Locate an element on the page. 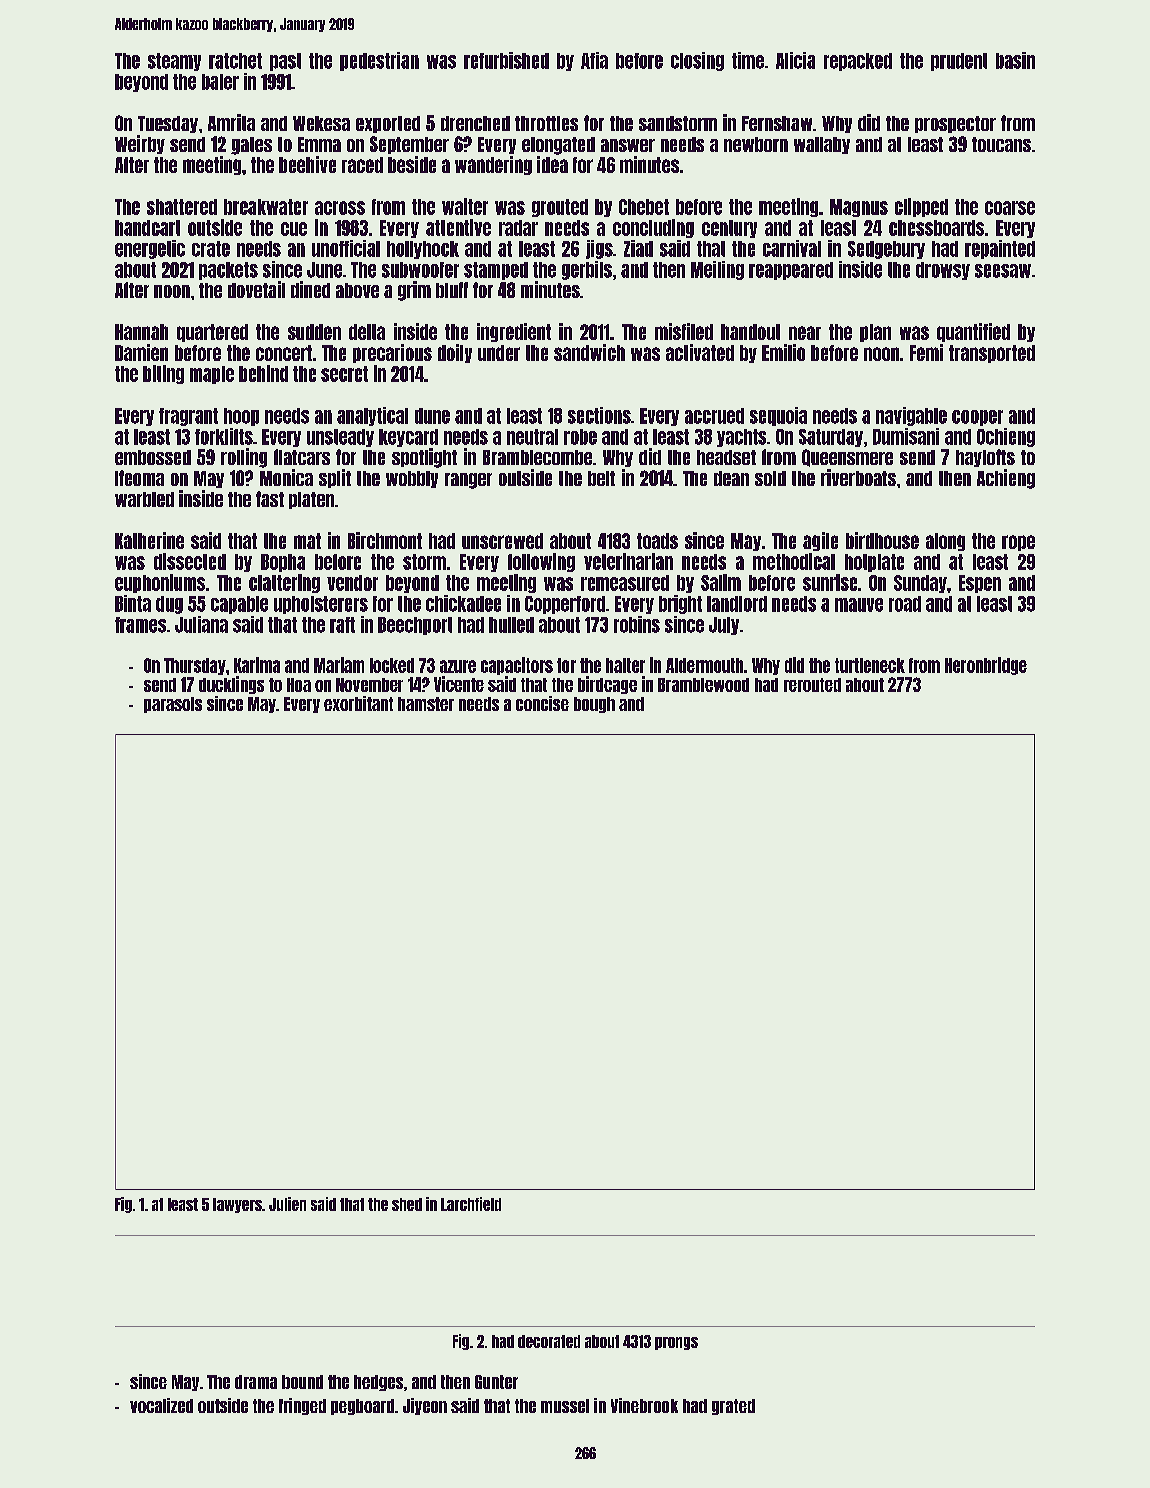  rerouted is located at coordinates (812, 685).
